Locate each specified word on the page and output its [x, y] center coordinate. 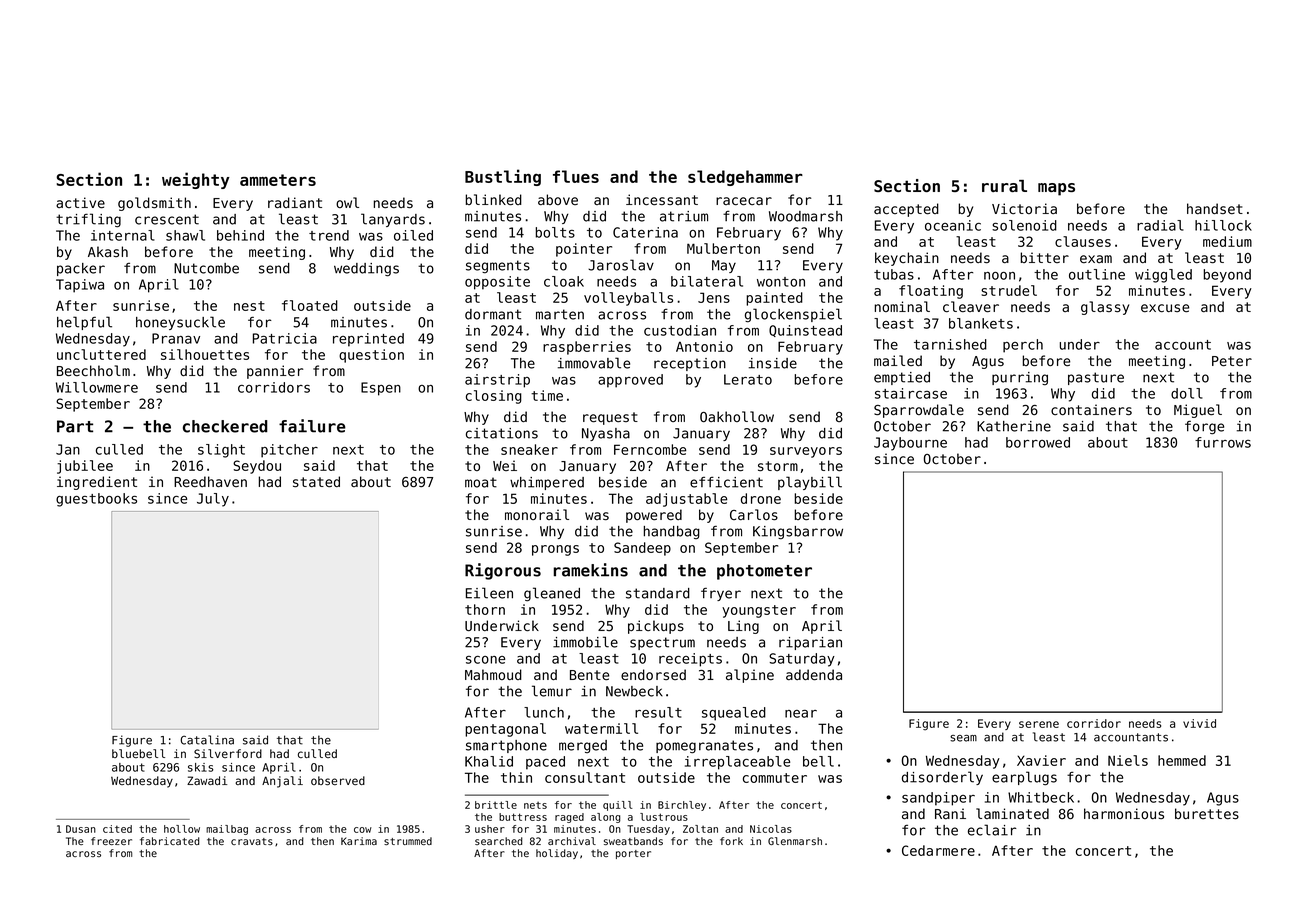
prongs [555, 550]
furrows [1223, 442]
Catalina [207, 740]
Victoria [1024, 208]
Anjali [282, 782]
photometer [764, 572]
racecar [744, 201]
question [371, 356]
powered [654, 516]
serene [1039, 724]
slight [221, 451]
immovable [594, 363]
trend [329, 235]
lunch [544, 712]
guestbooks [96, 500]
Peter [1232, 361]
